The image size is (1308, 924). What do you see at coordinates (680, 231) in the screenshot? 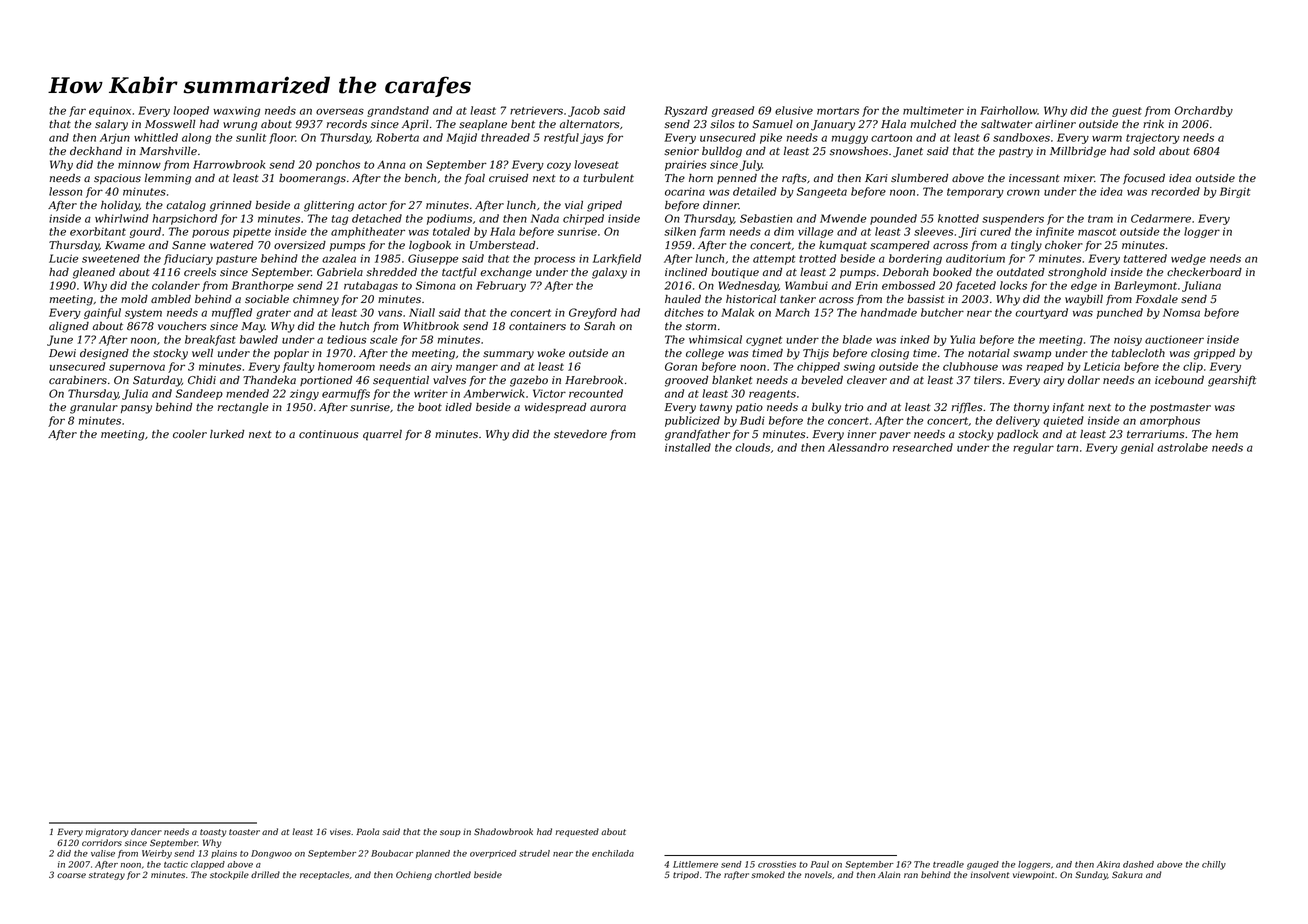
I see `silken` at bounding box center [680, 231].
